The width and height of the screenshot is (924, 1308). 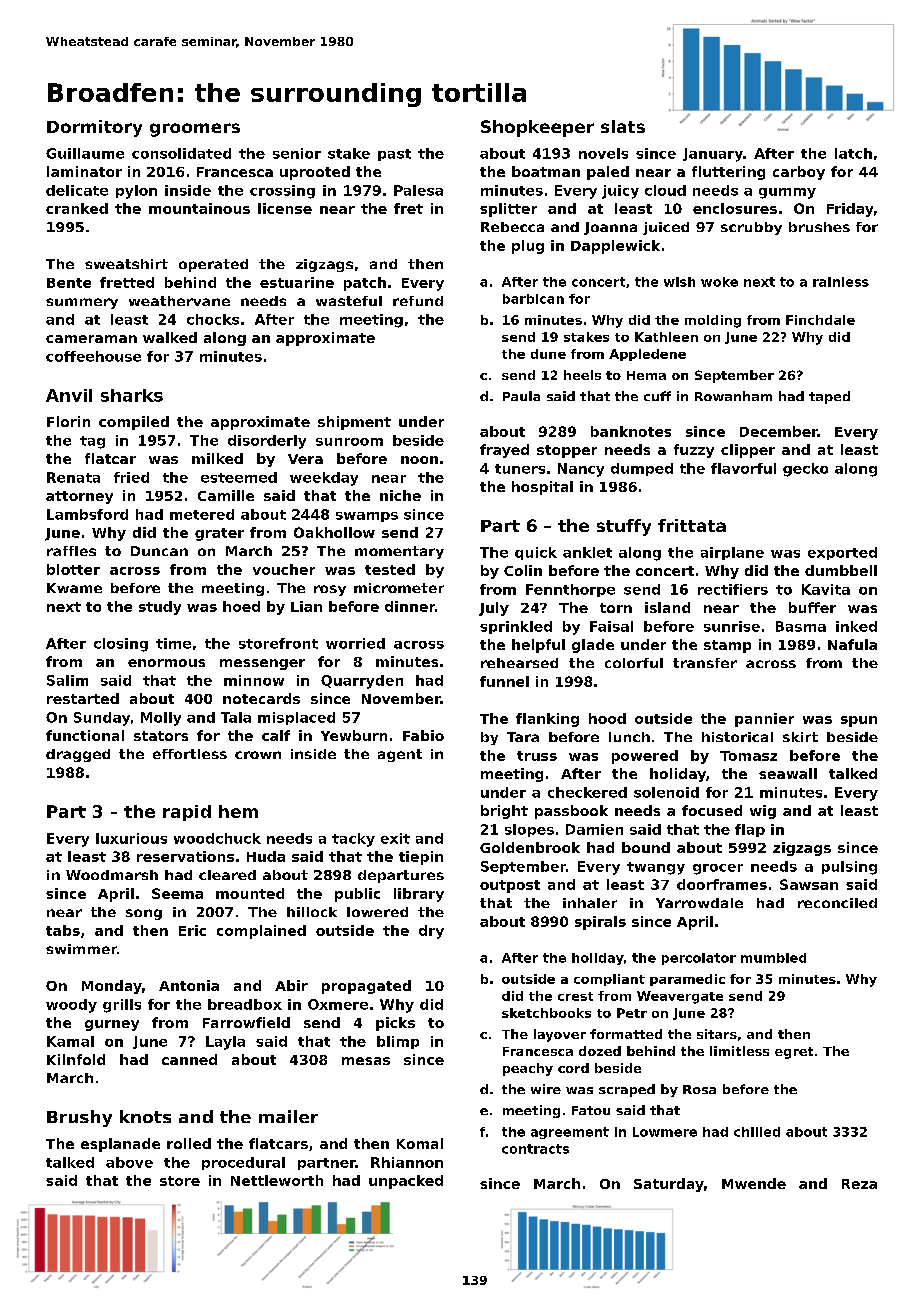 I want to click on fluttering, so click(x=728, y=173).
